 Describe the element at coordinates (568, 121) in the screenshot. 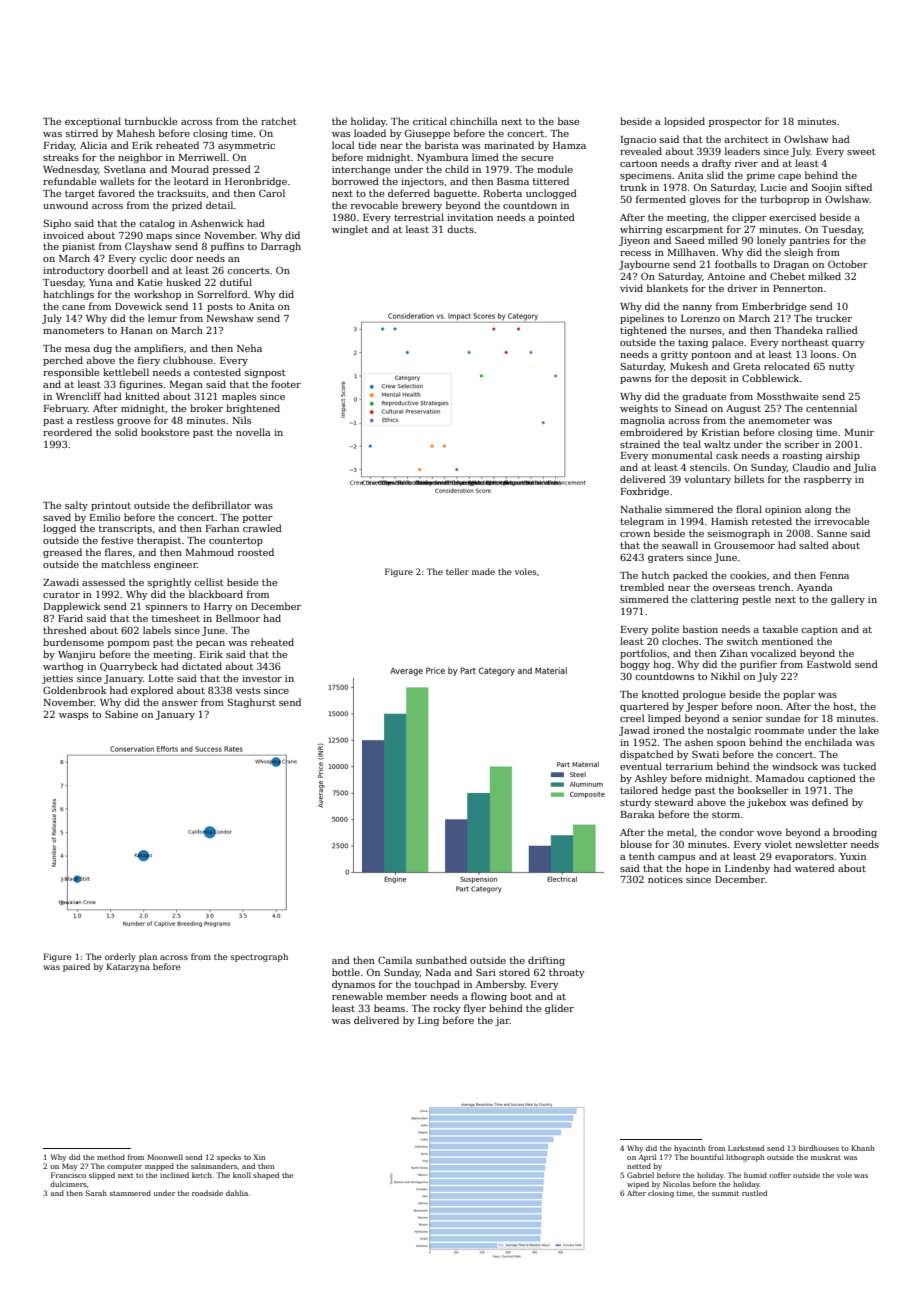

I see `base` at that location.
